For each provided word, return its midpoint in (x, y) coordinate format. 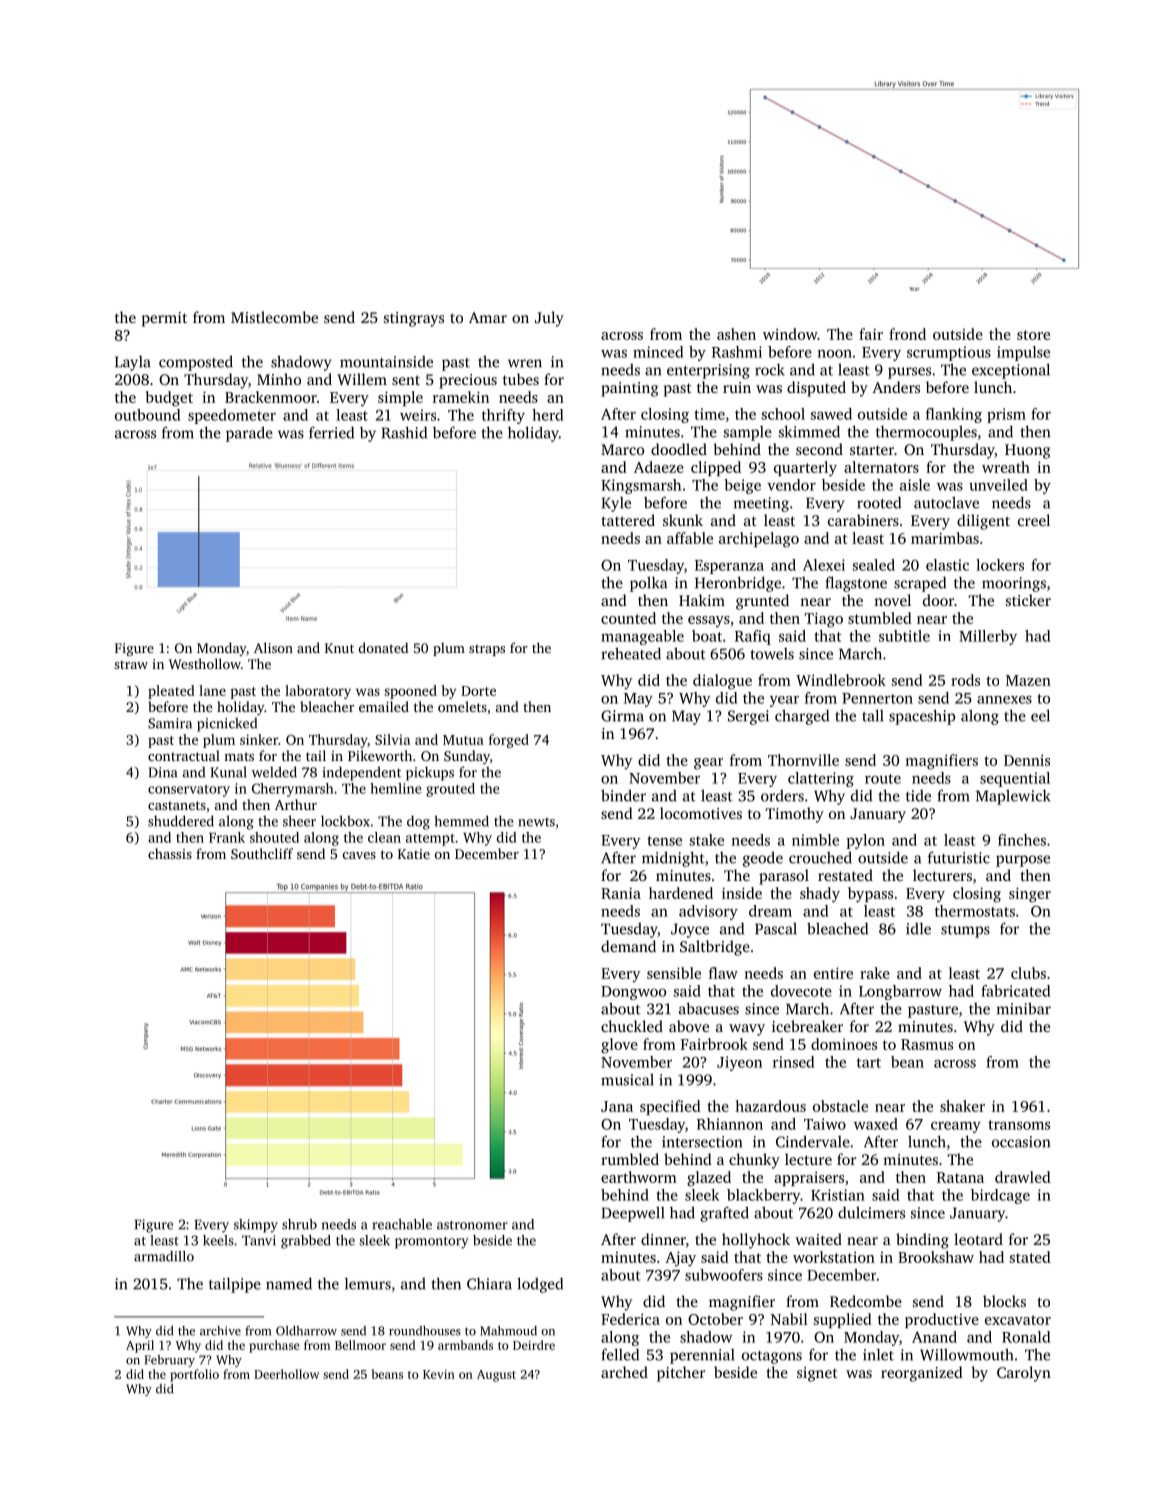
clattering (821, 779)
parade (249, 434)
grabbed (306, 1242)
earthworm (639, 1177)
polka (648, 584)
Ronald (1026, 1337)
